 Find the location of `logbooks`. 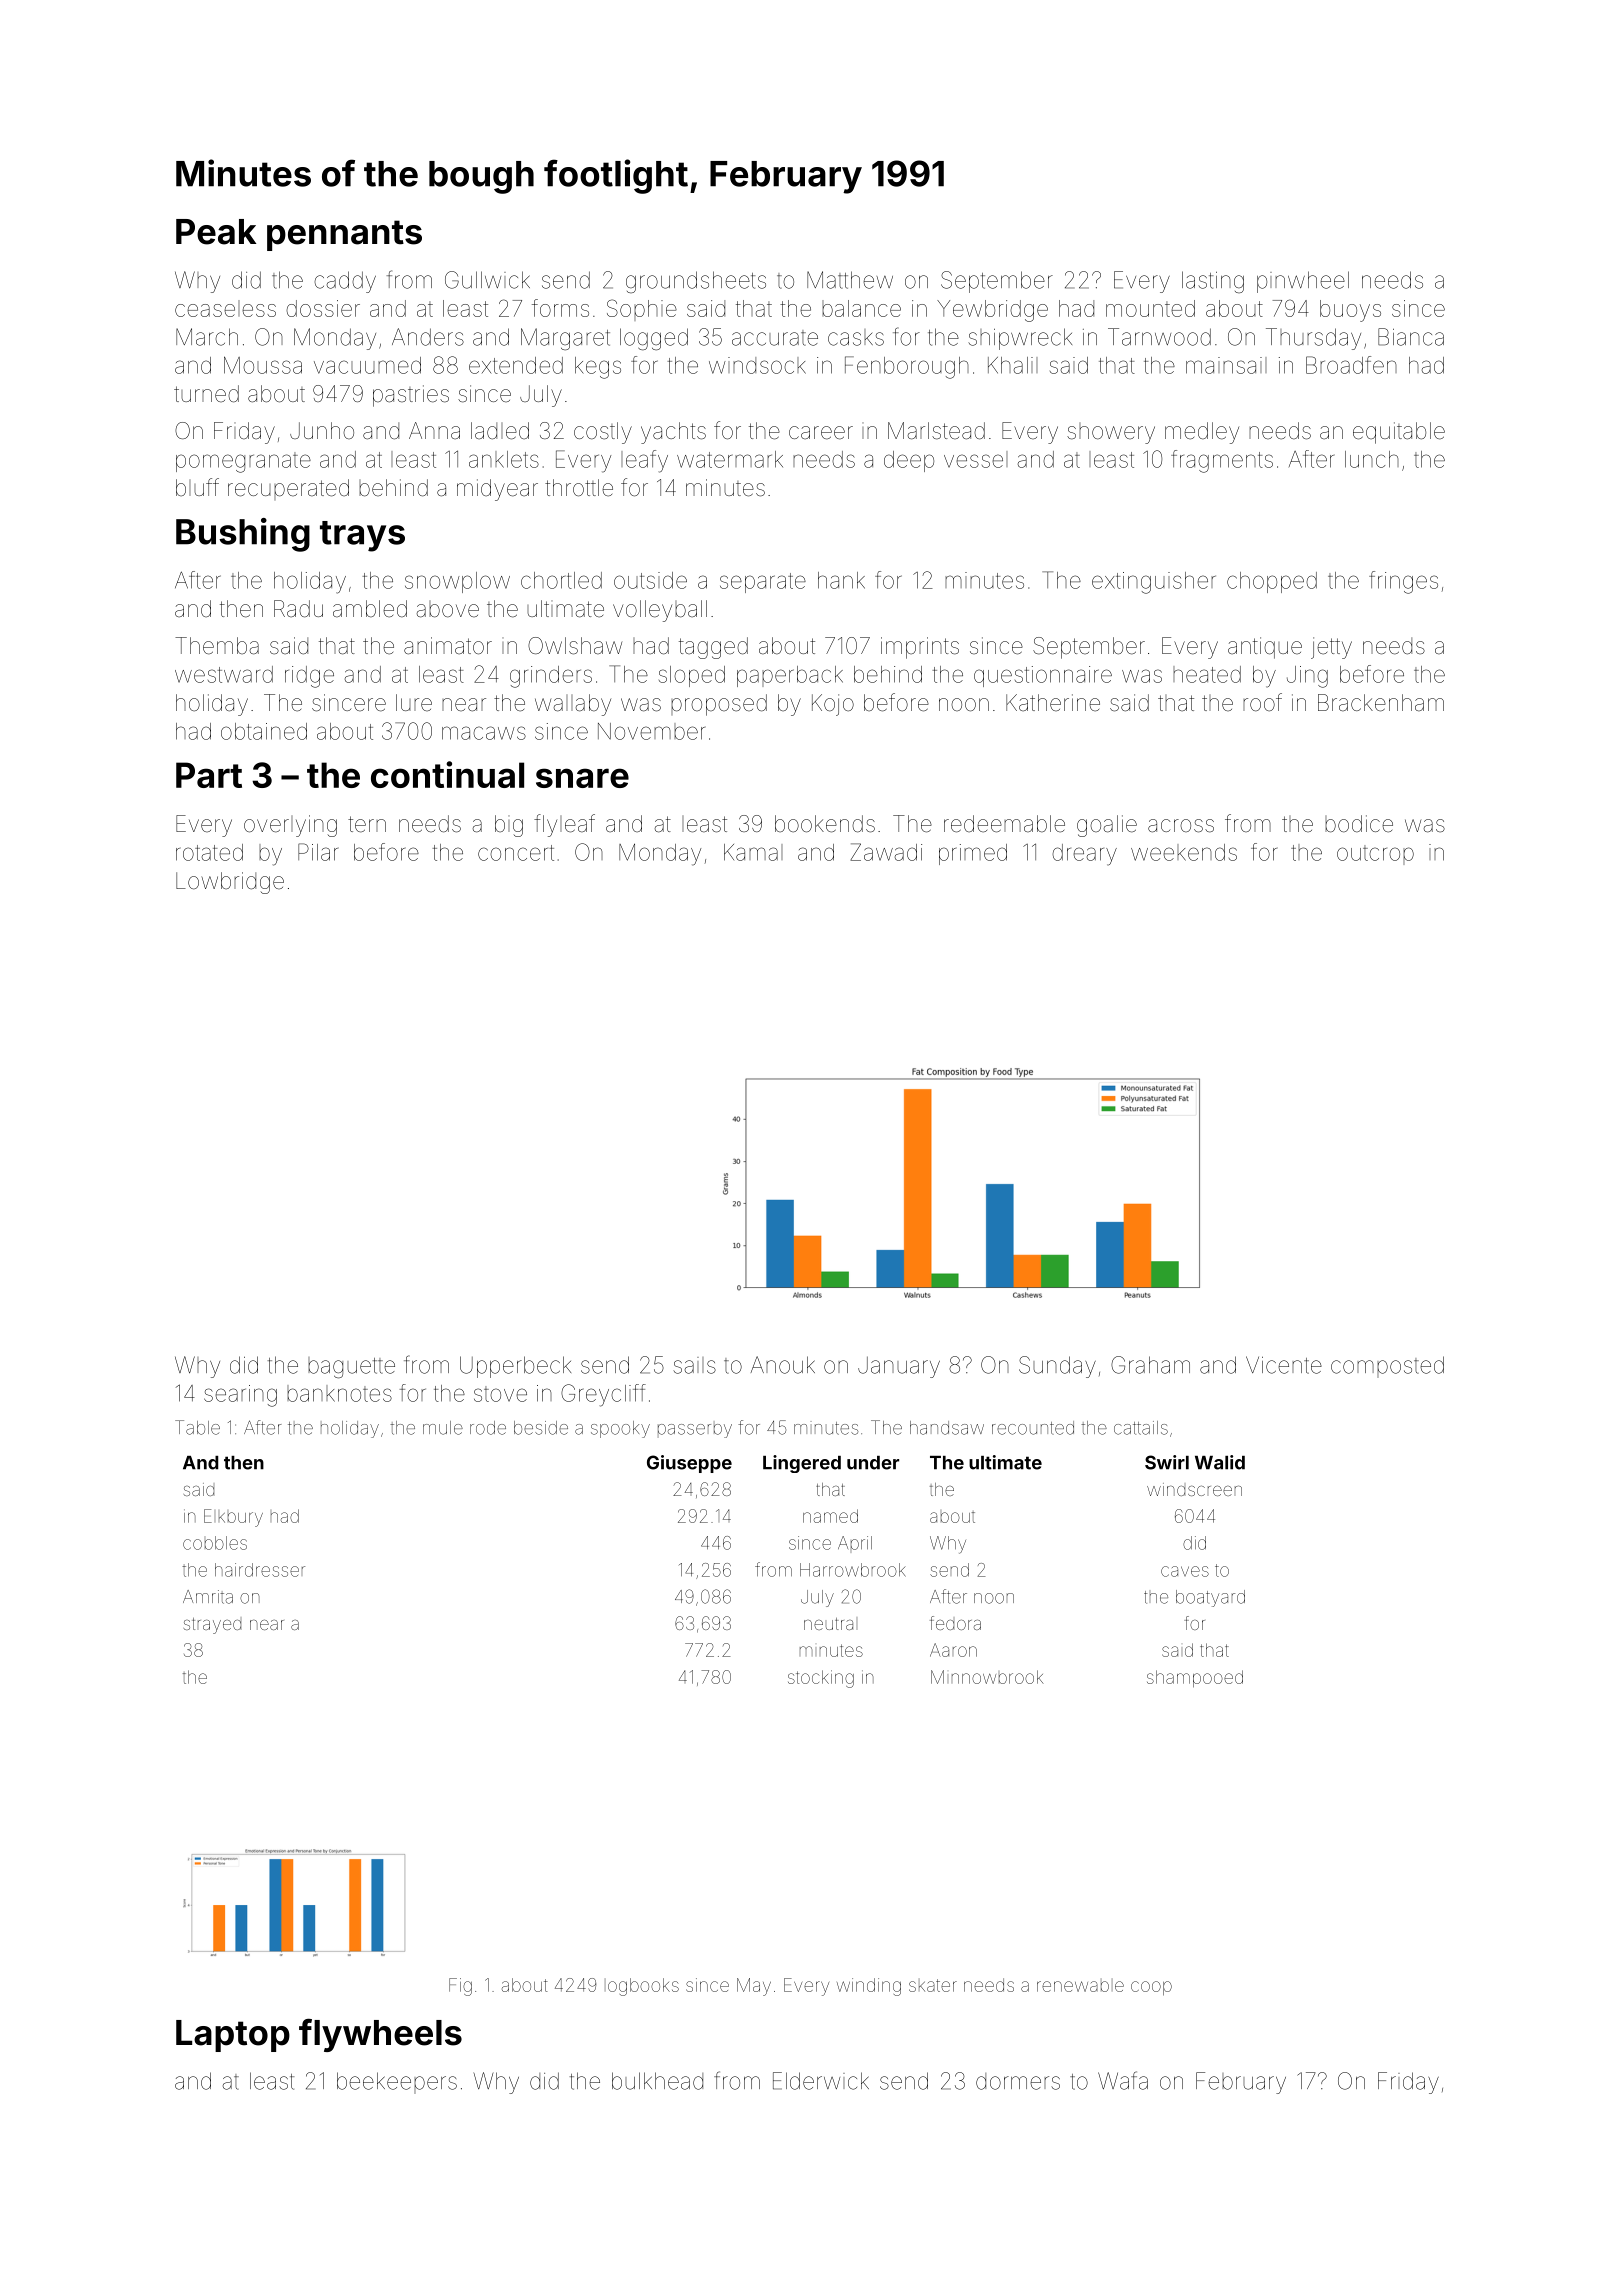

logbooks is located at coordinates (643, 1987).
